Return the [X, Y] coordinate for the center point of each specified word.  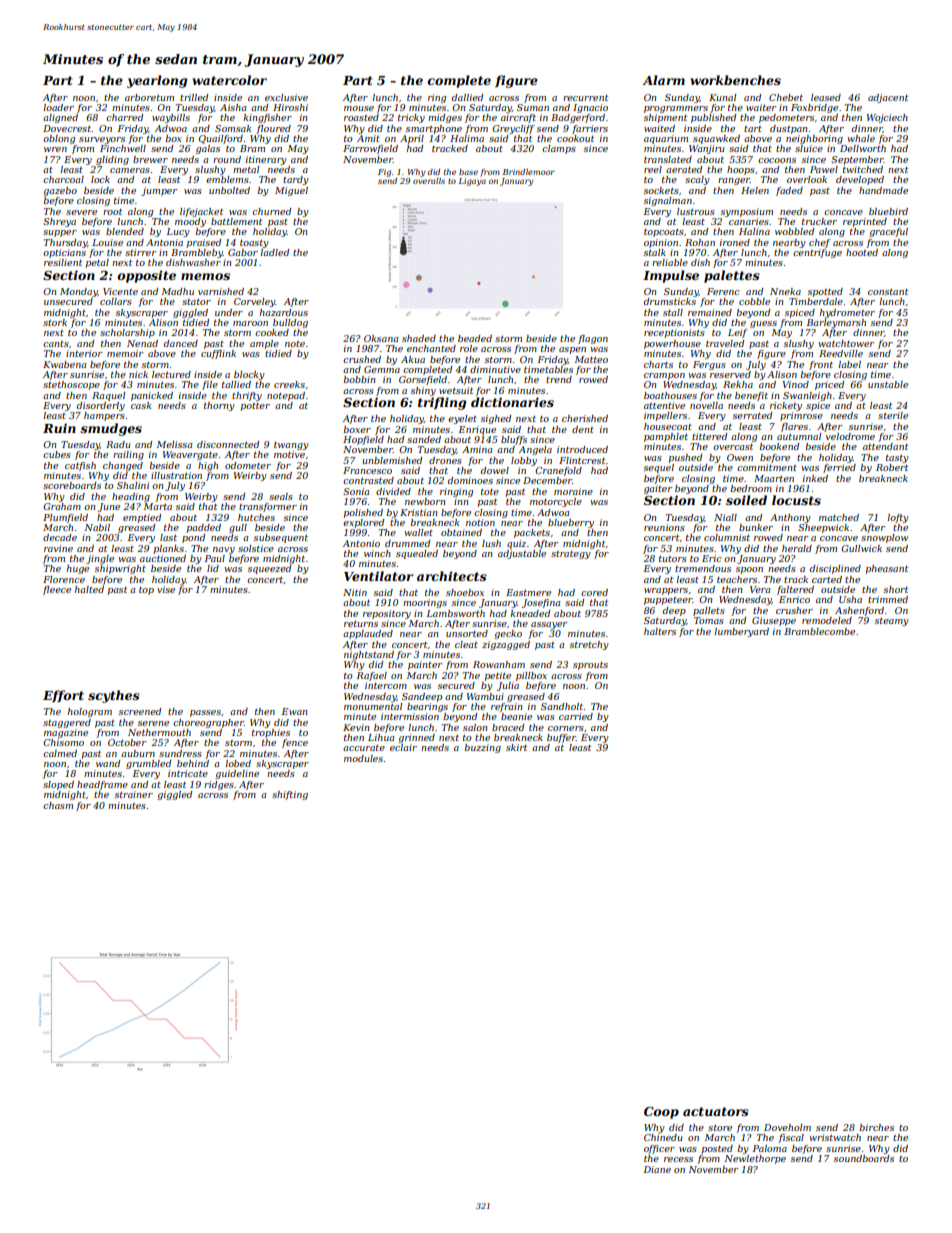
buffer [561, 738]
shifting [290, 795]
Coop [661, 1113]
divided [393, 491]
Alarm [664, 80]
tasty [897, 458]
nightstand [369, 655]
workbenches [735, 80]
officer [659, 1149]
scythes [114, 696]
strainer [134, 794]
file [210, 385]
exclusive [286, 97]
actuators [716, 1111]
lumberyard [741, 632]
